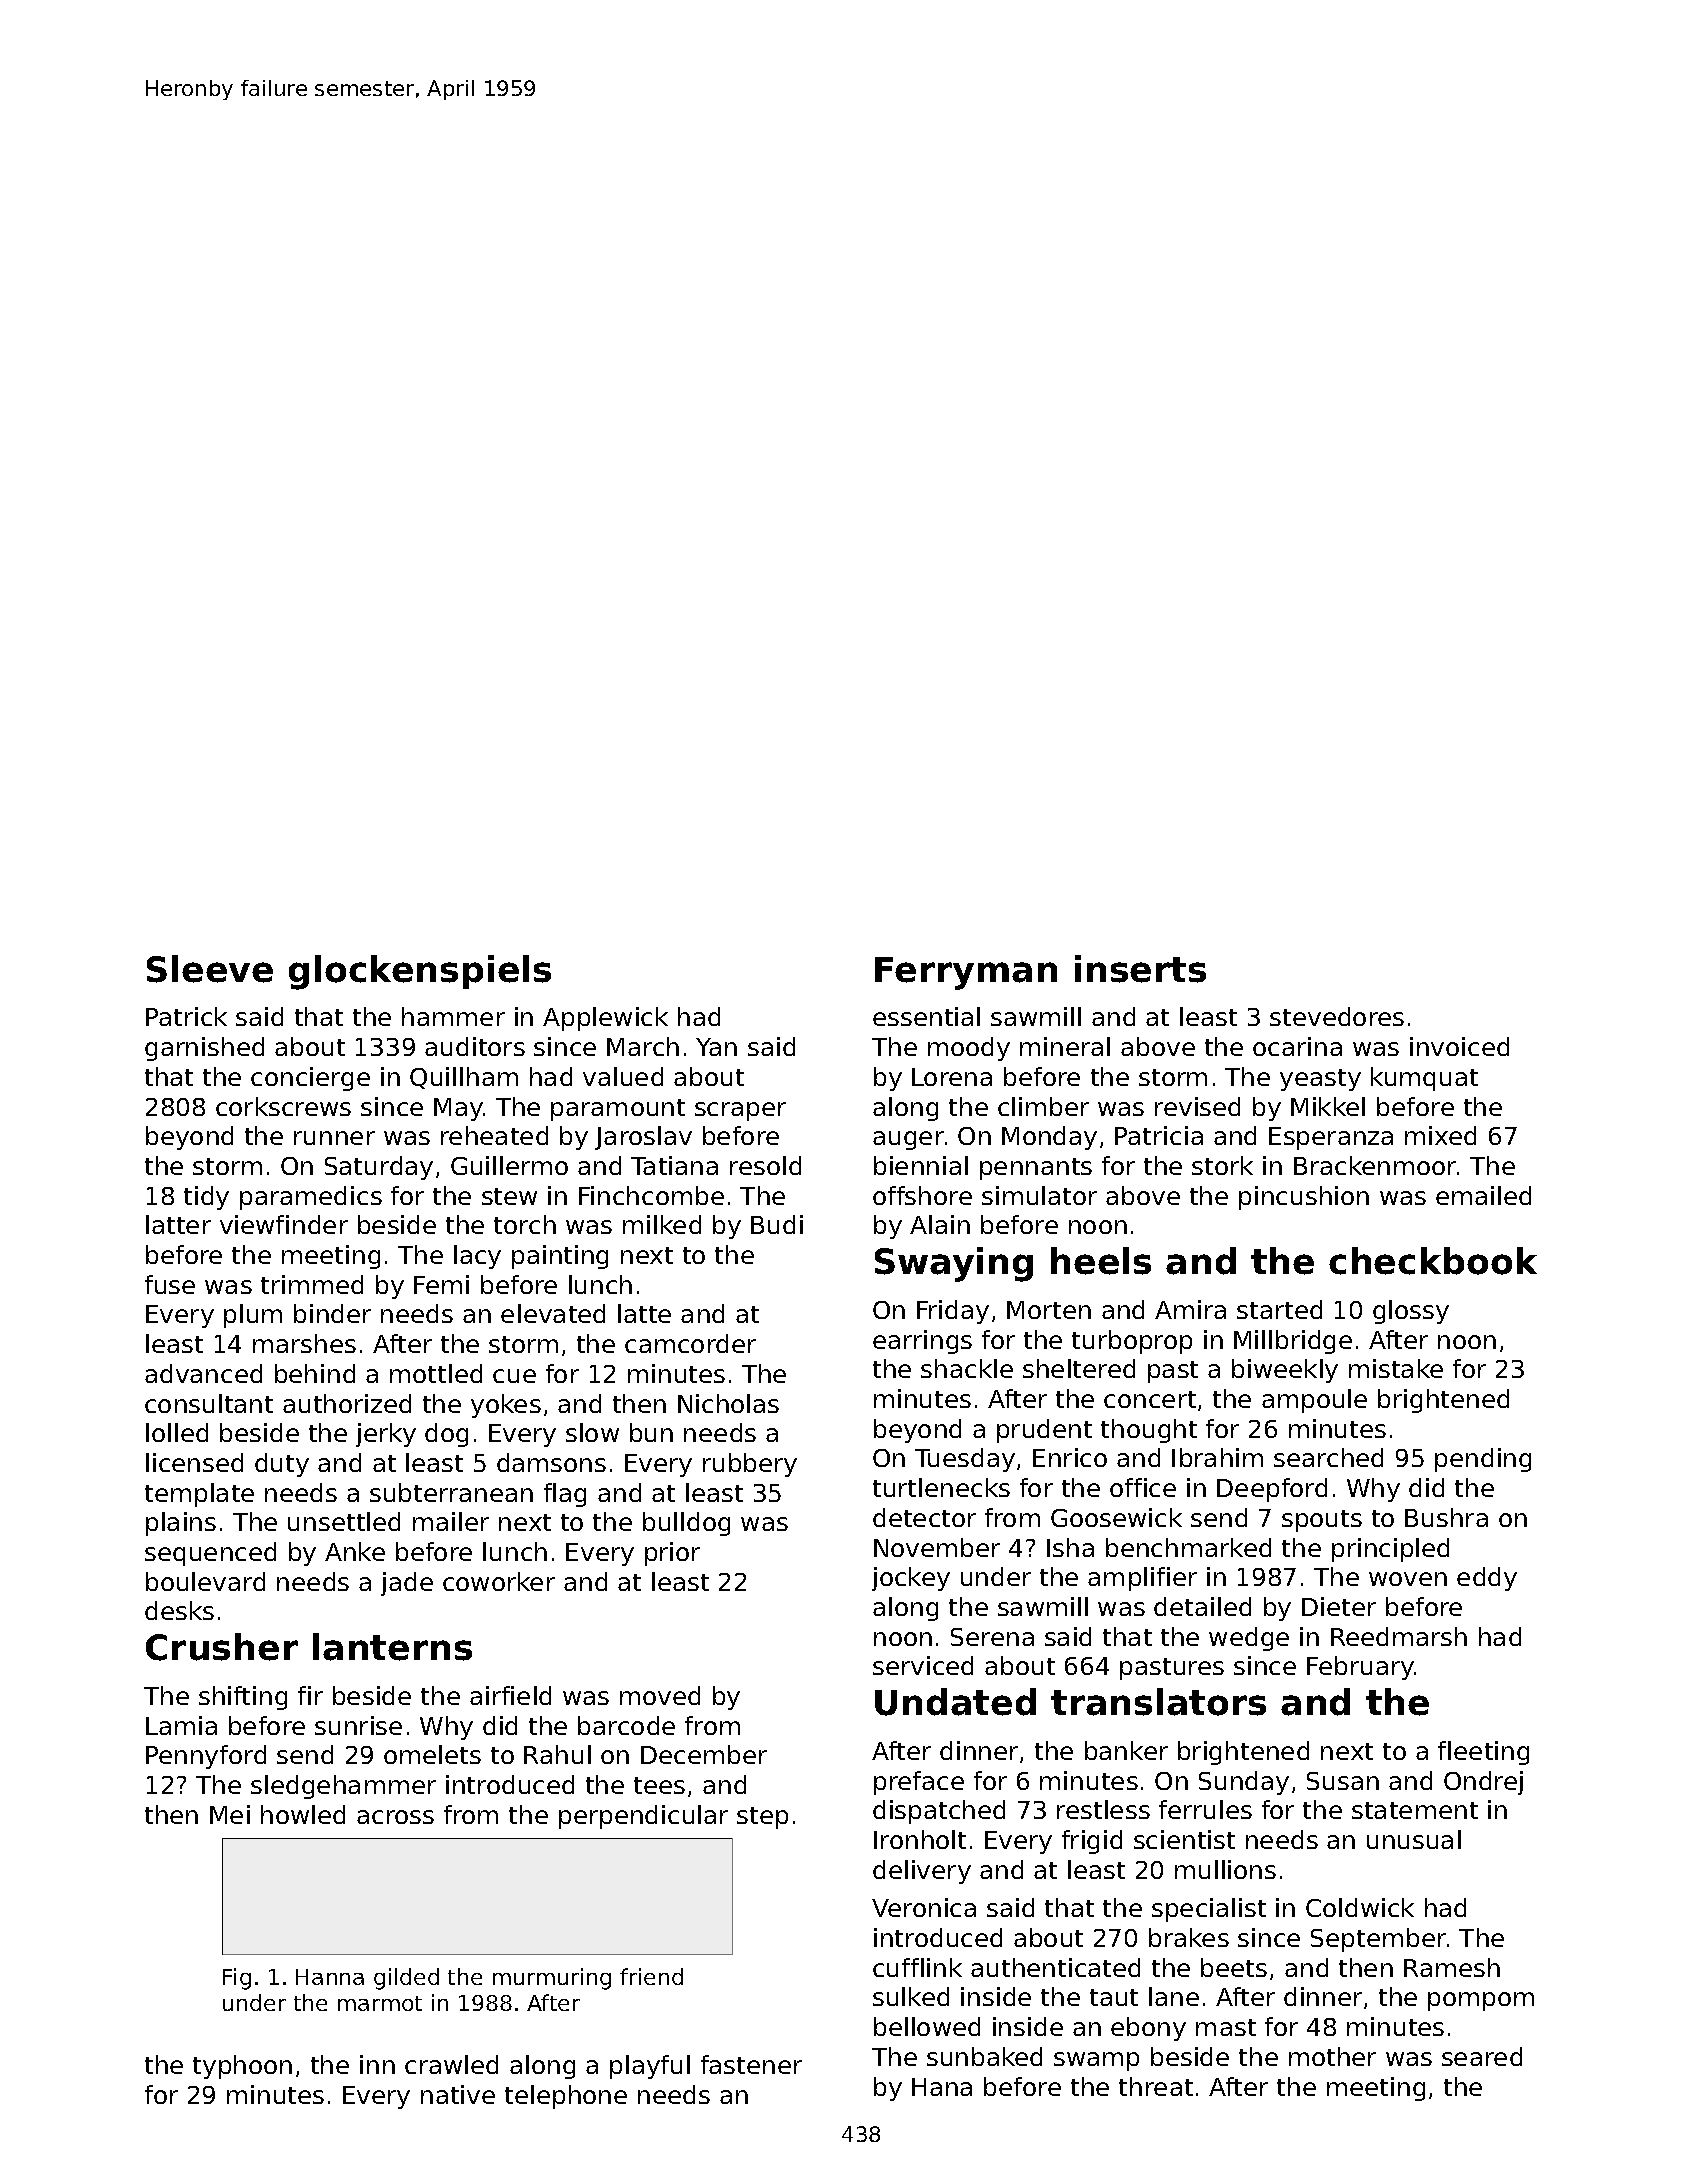 The width and height of the screenshot is (1683, 2178). Describe the element at coordinates (1197, 1106) in the screenshot. I see `revised` at that location.
